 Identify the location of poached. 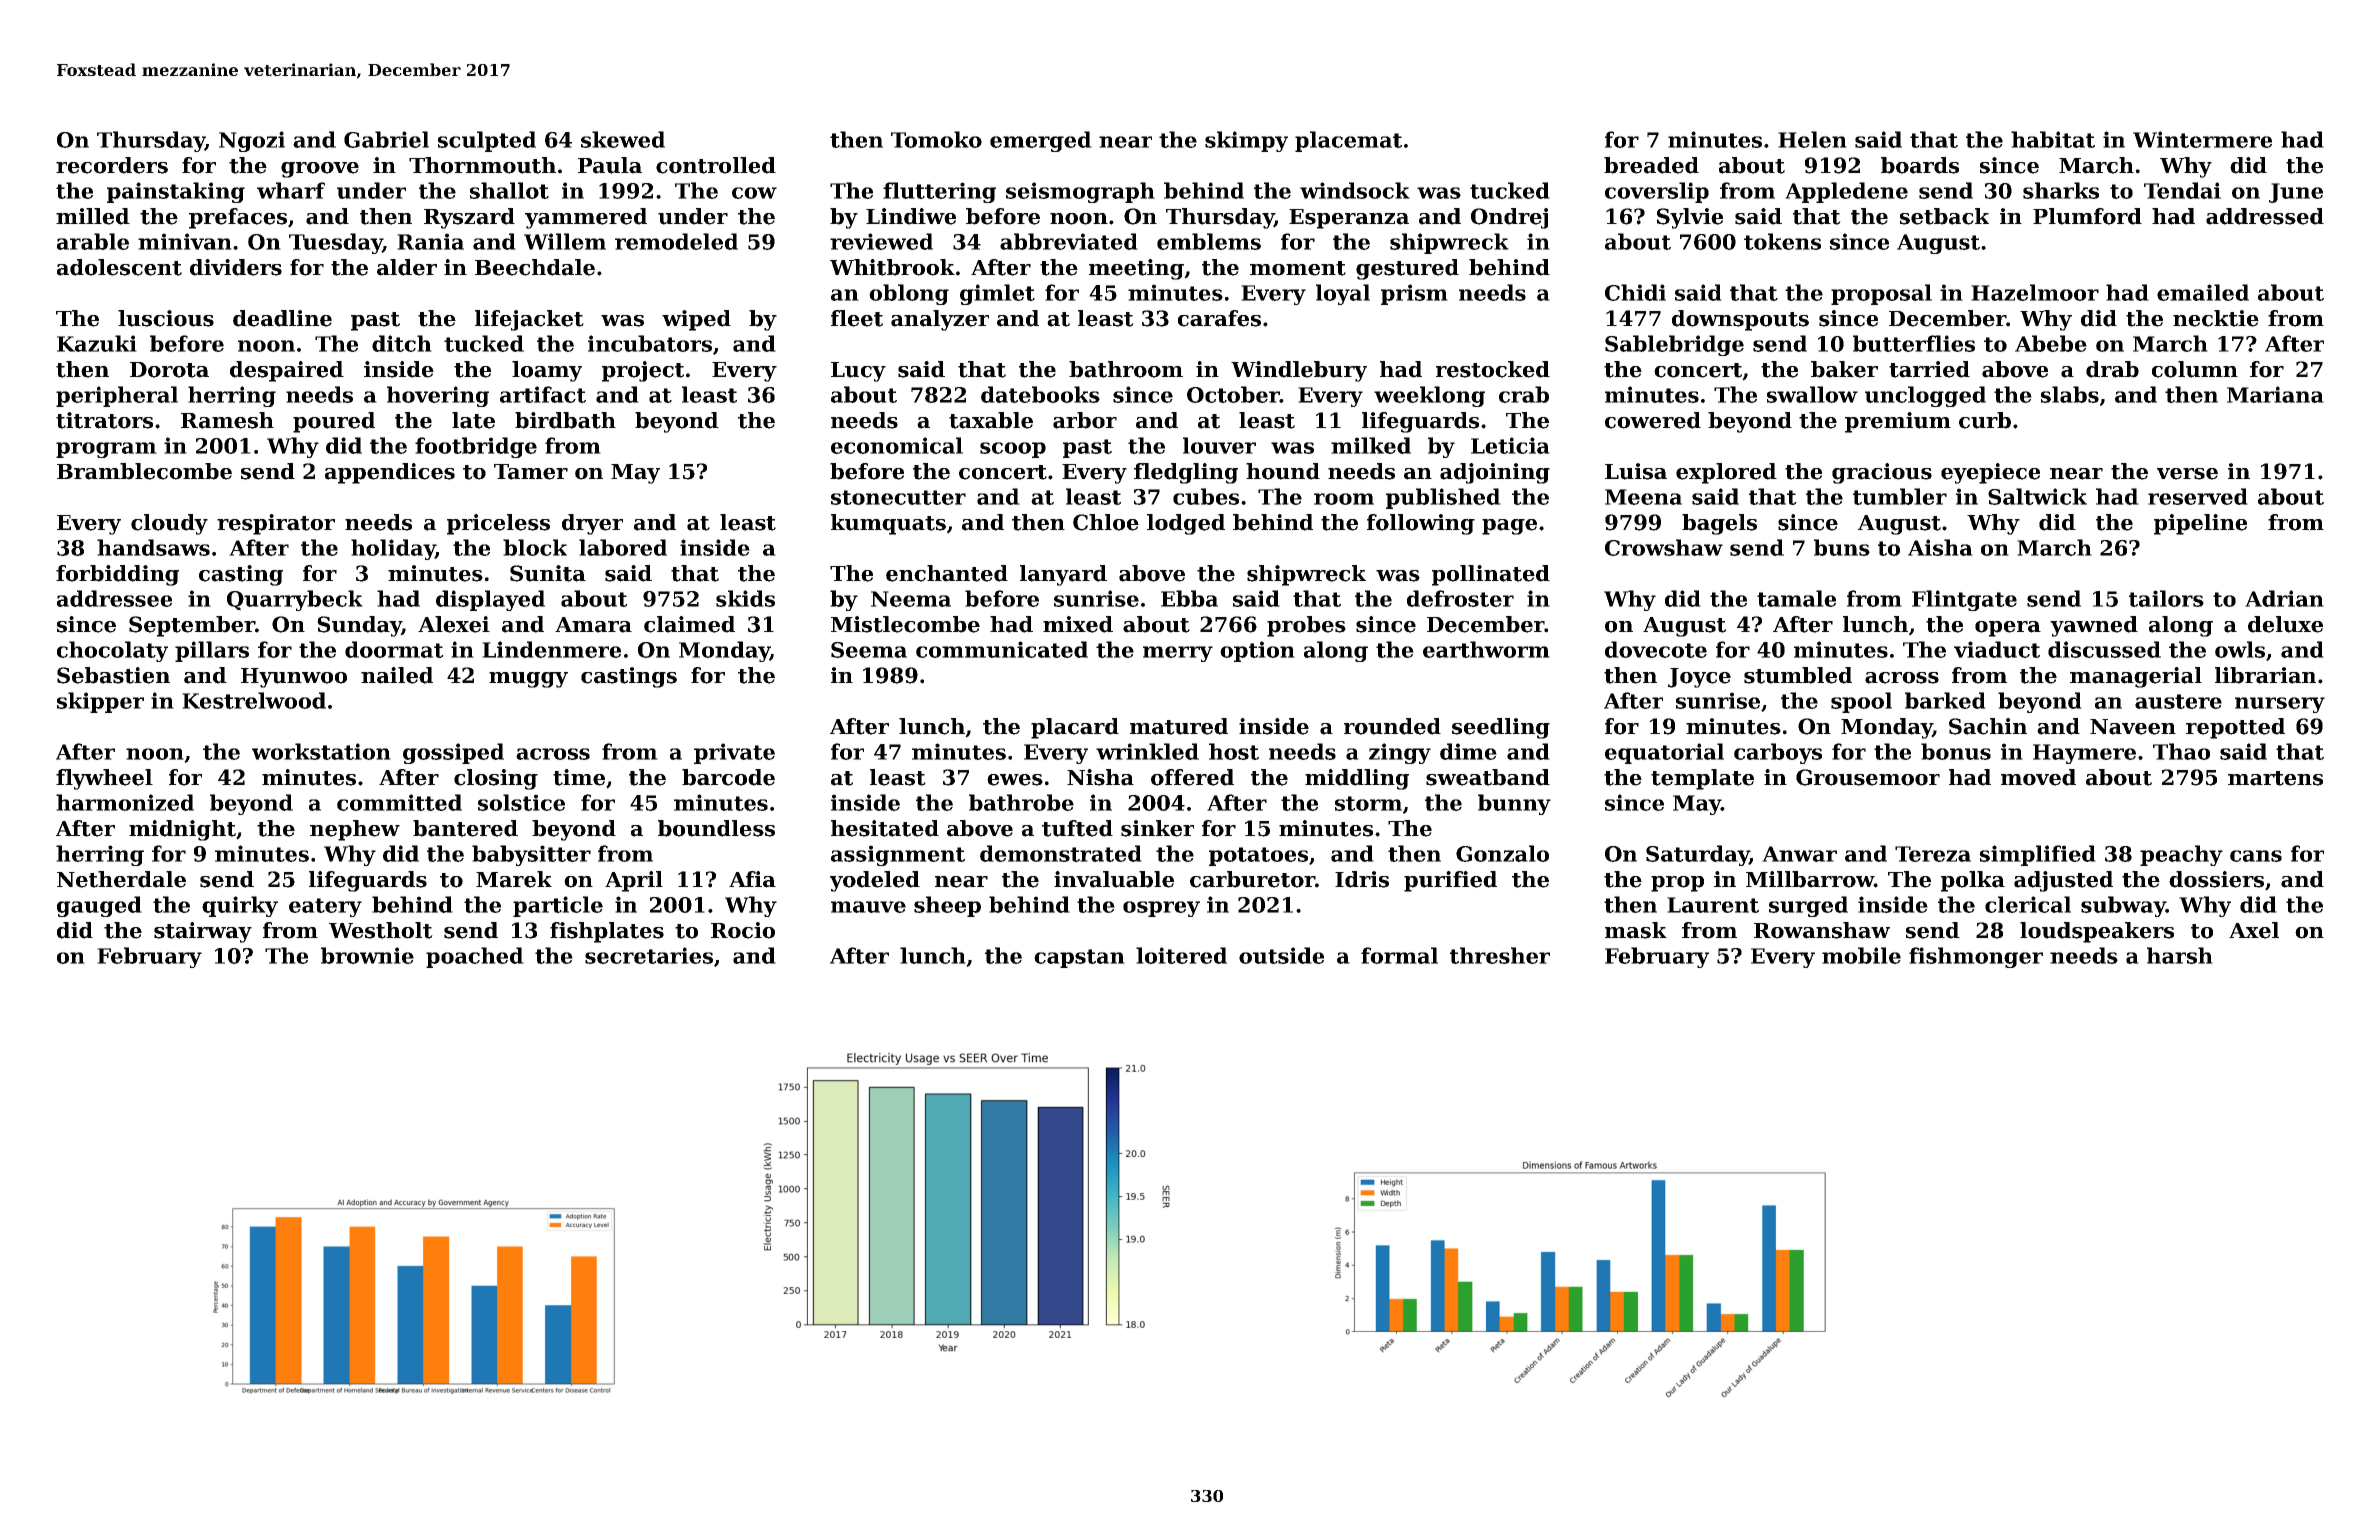
(475, 957).
